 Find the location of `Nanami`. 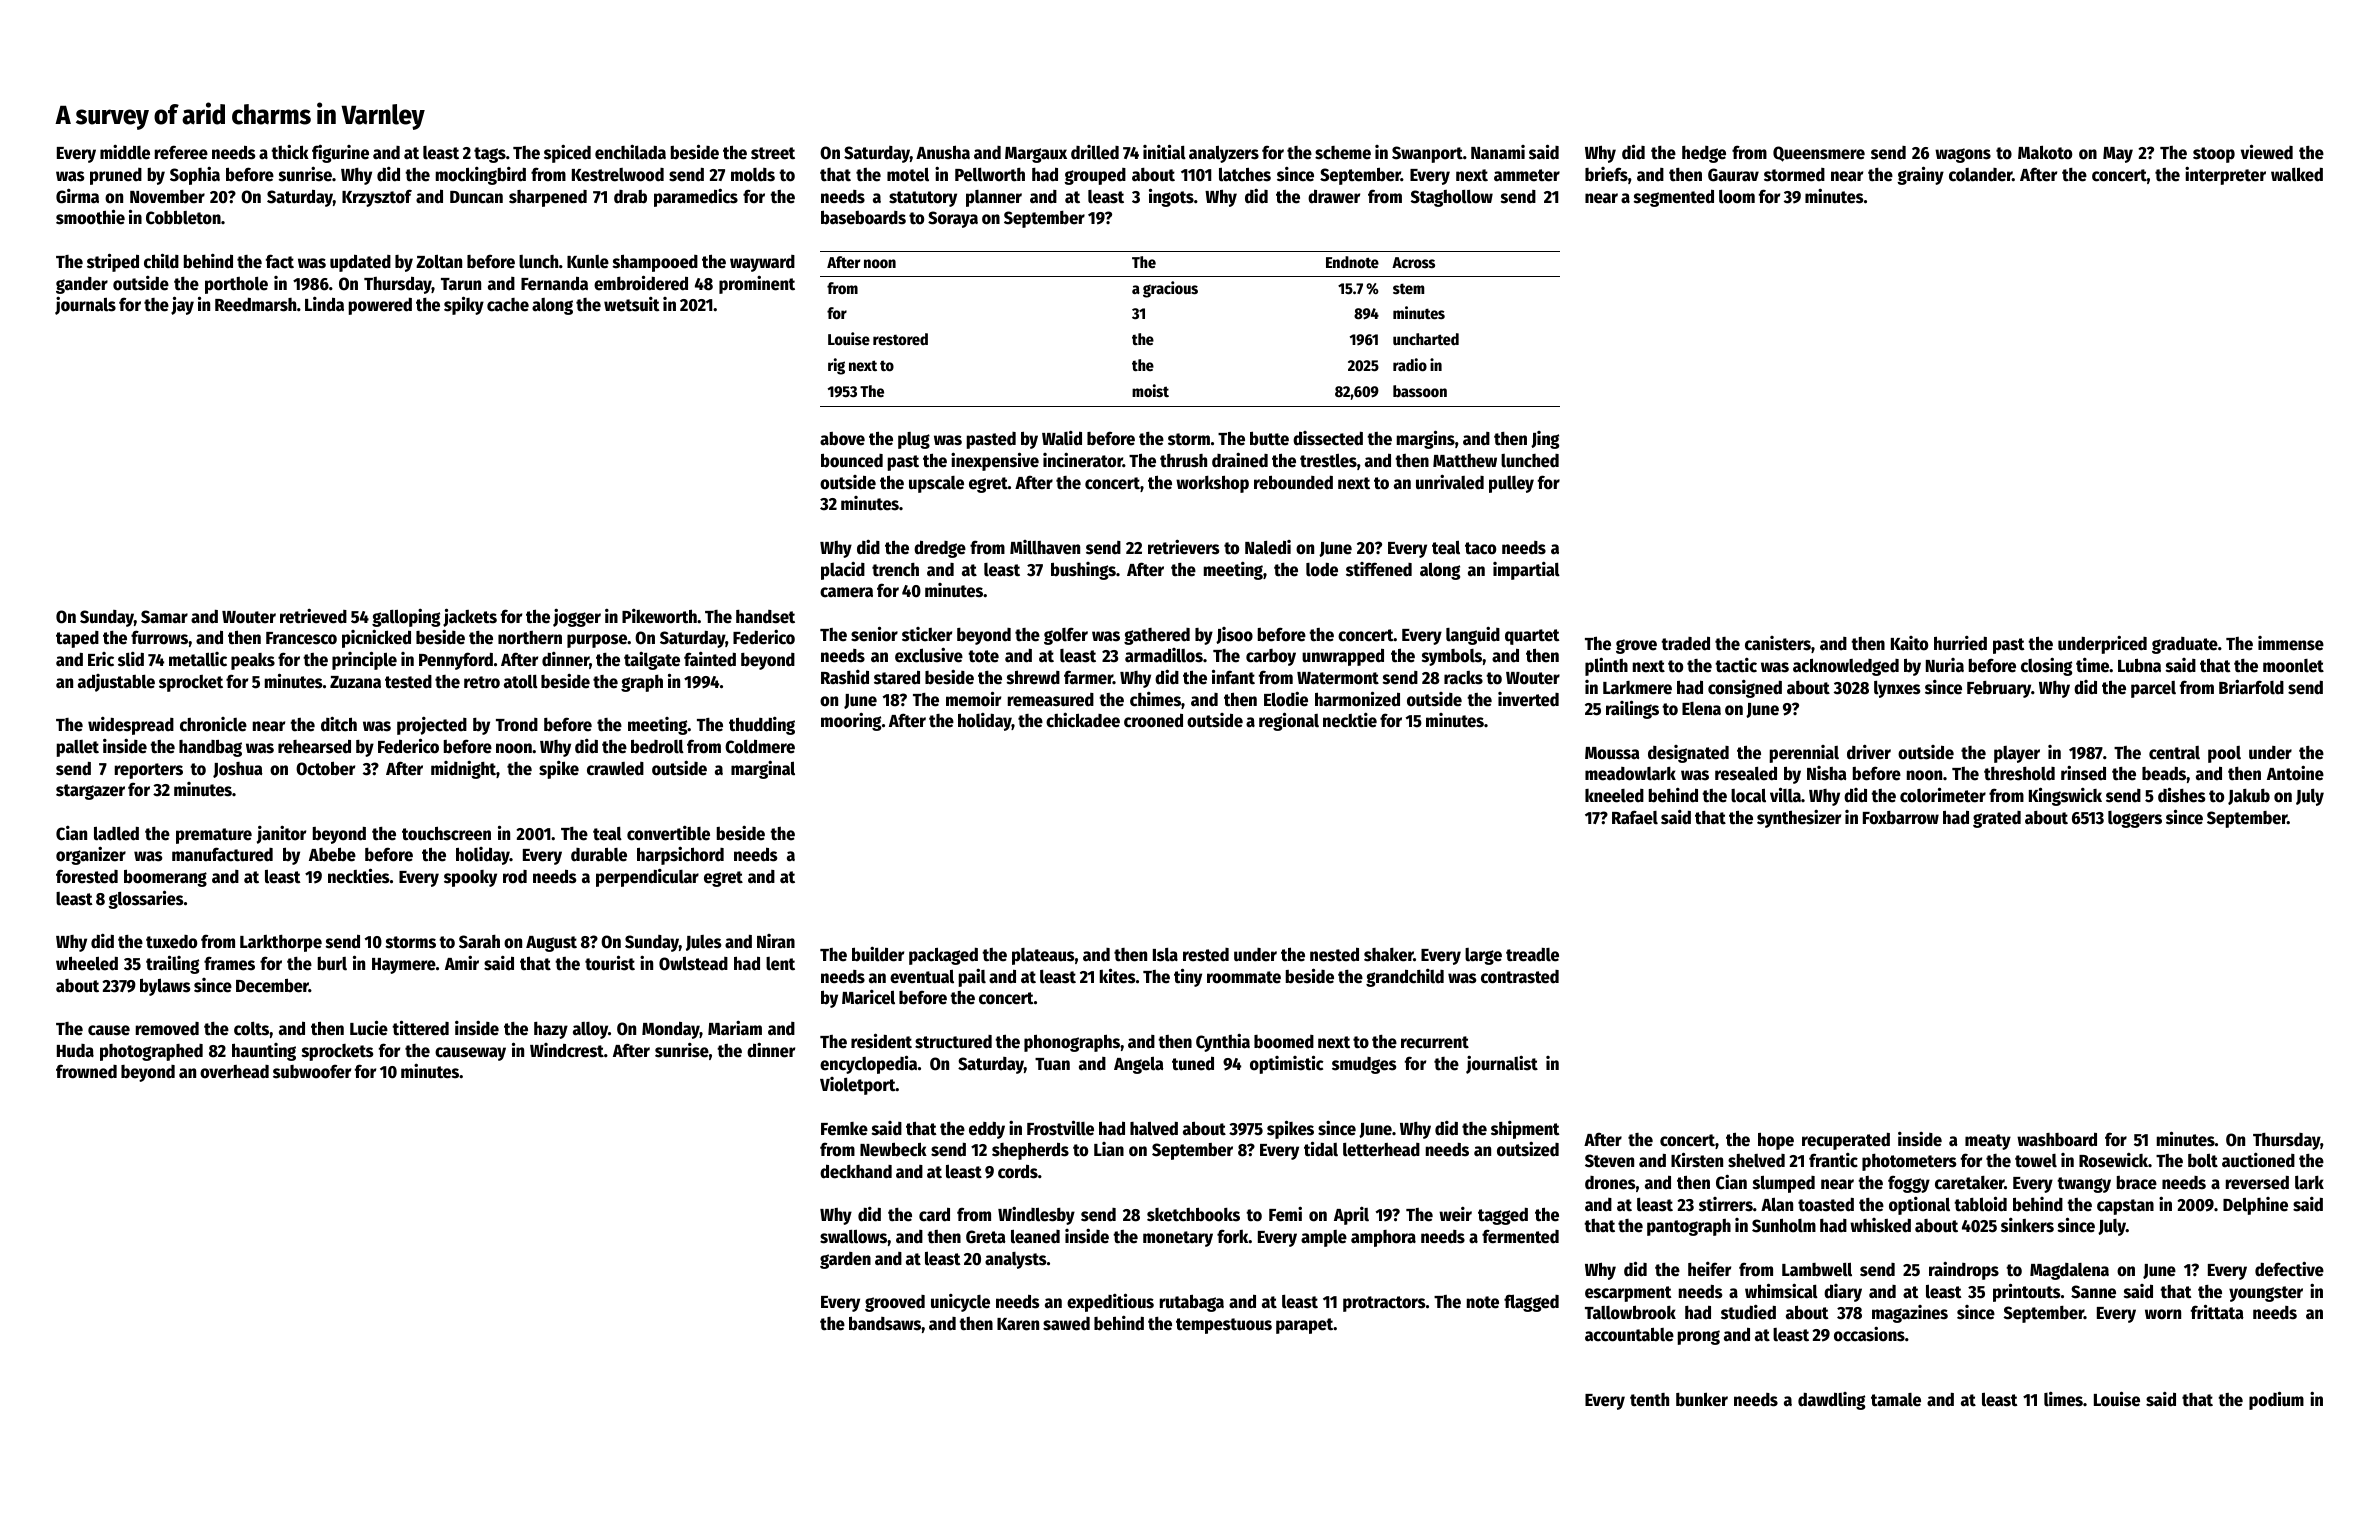

Nanami is located at coordinates (1498, 152).
